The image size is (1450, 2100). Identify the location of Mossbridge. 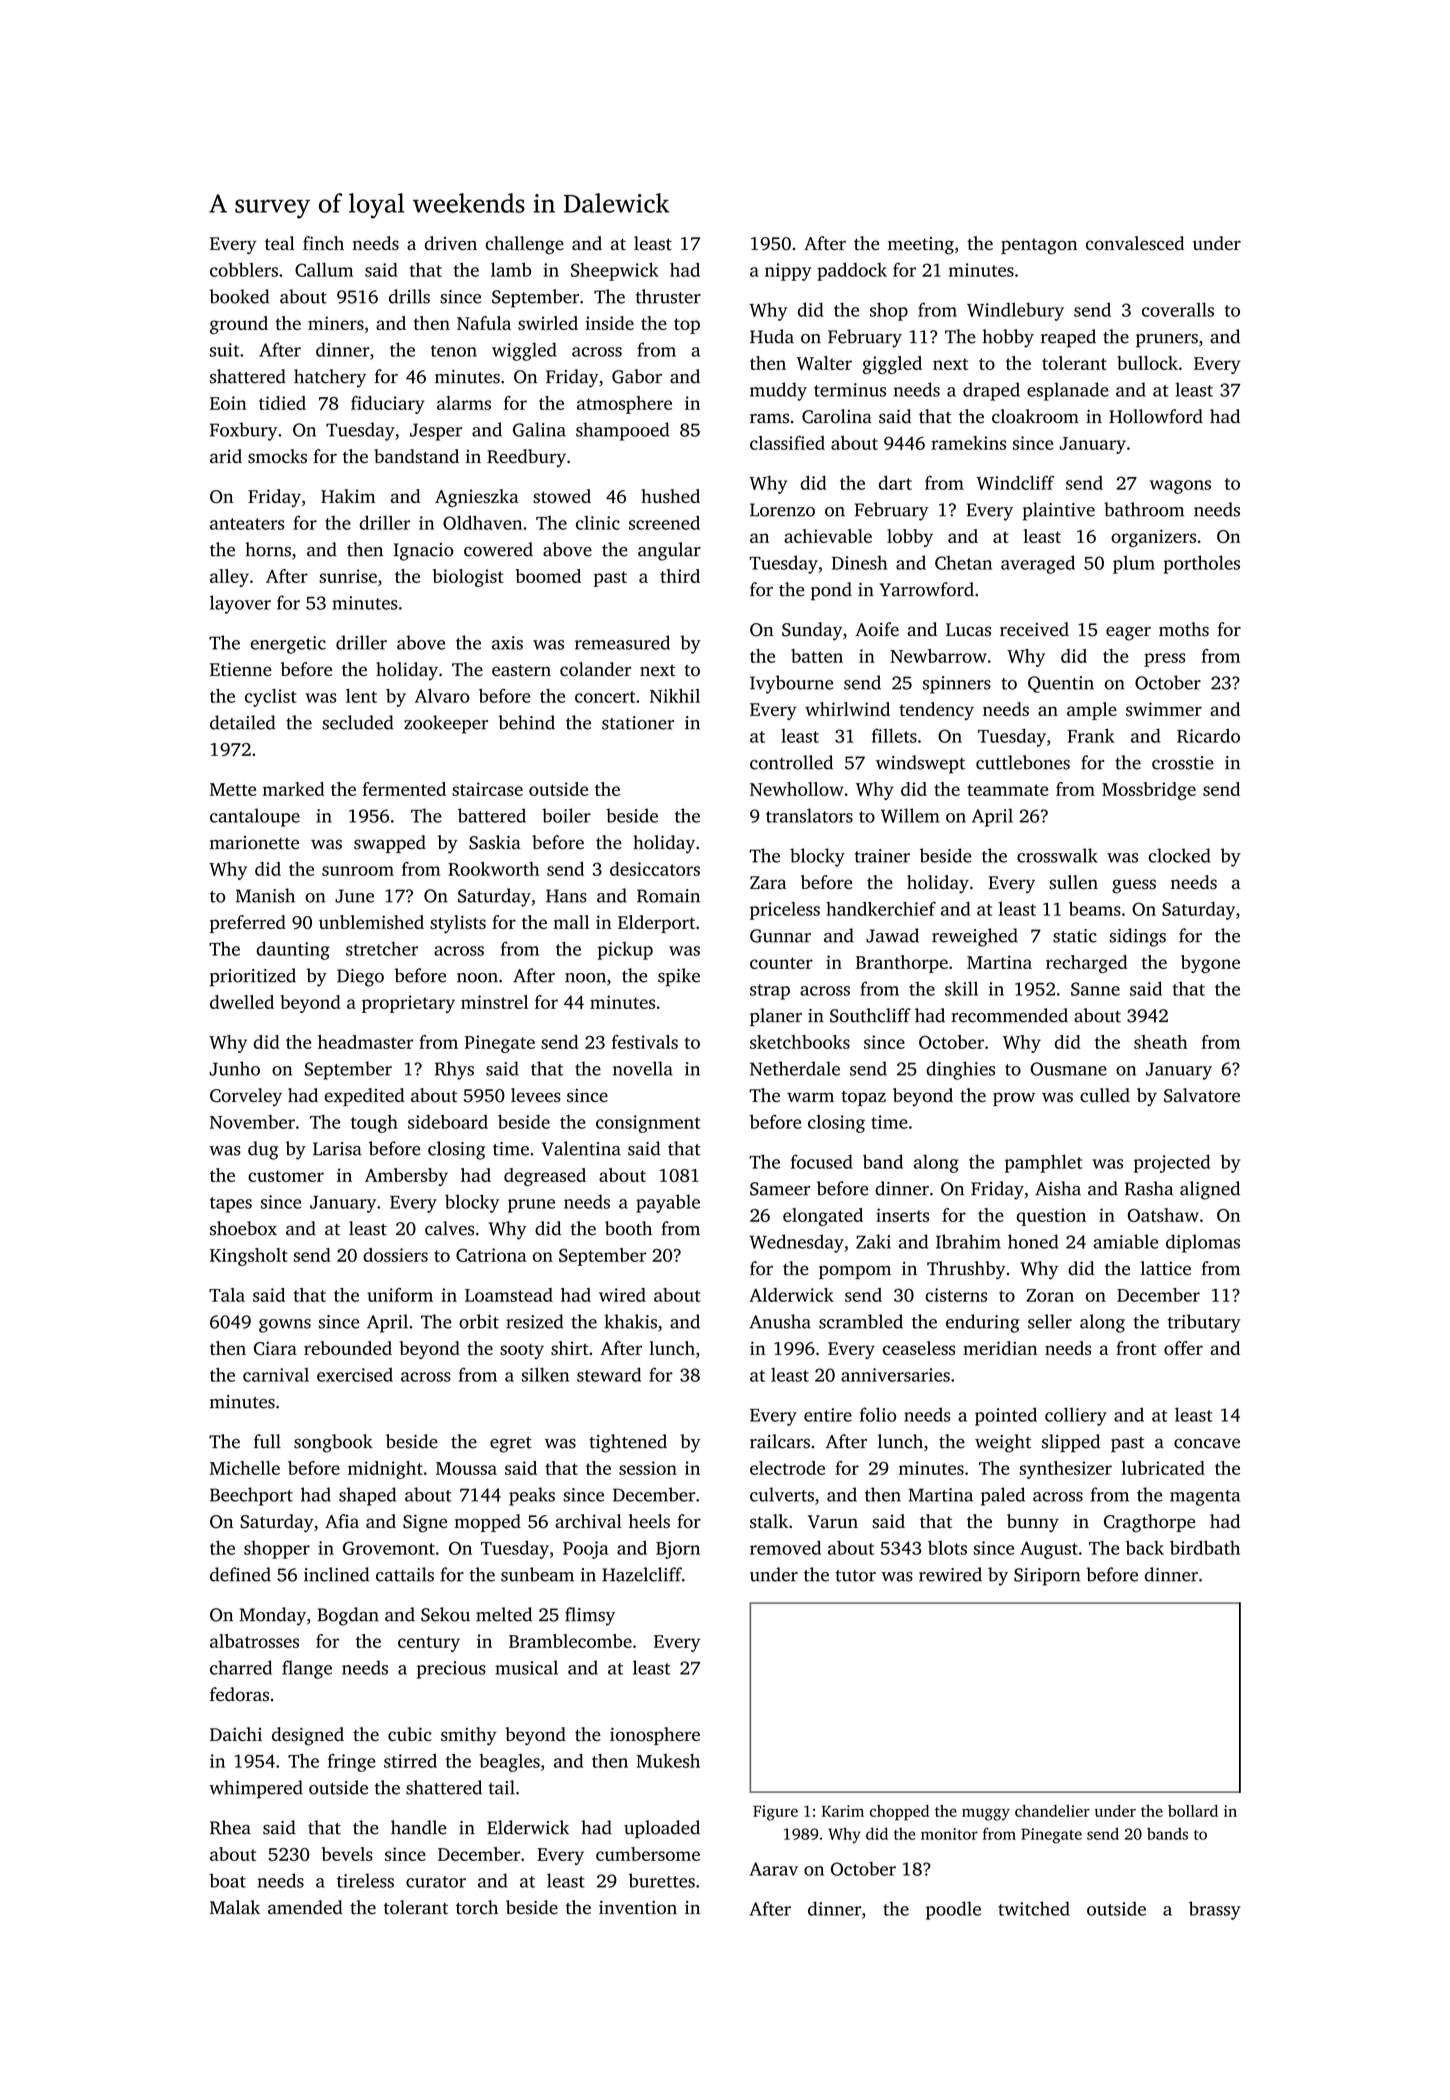
(1149, 791).
